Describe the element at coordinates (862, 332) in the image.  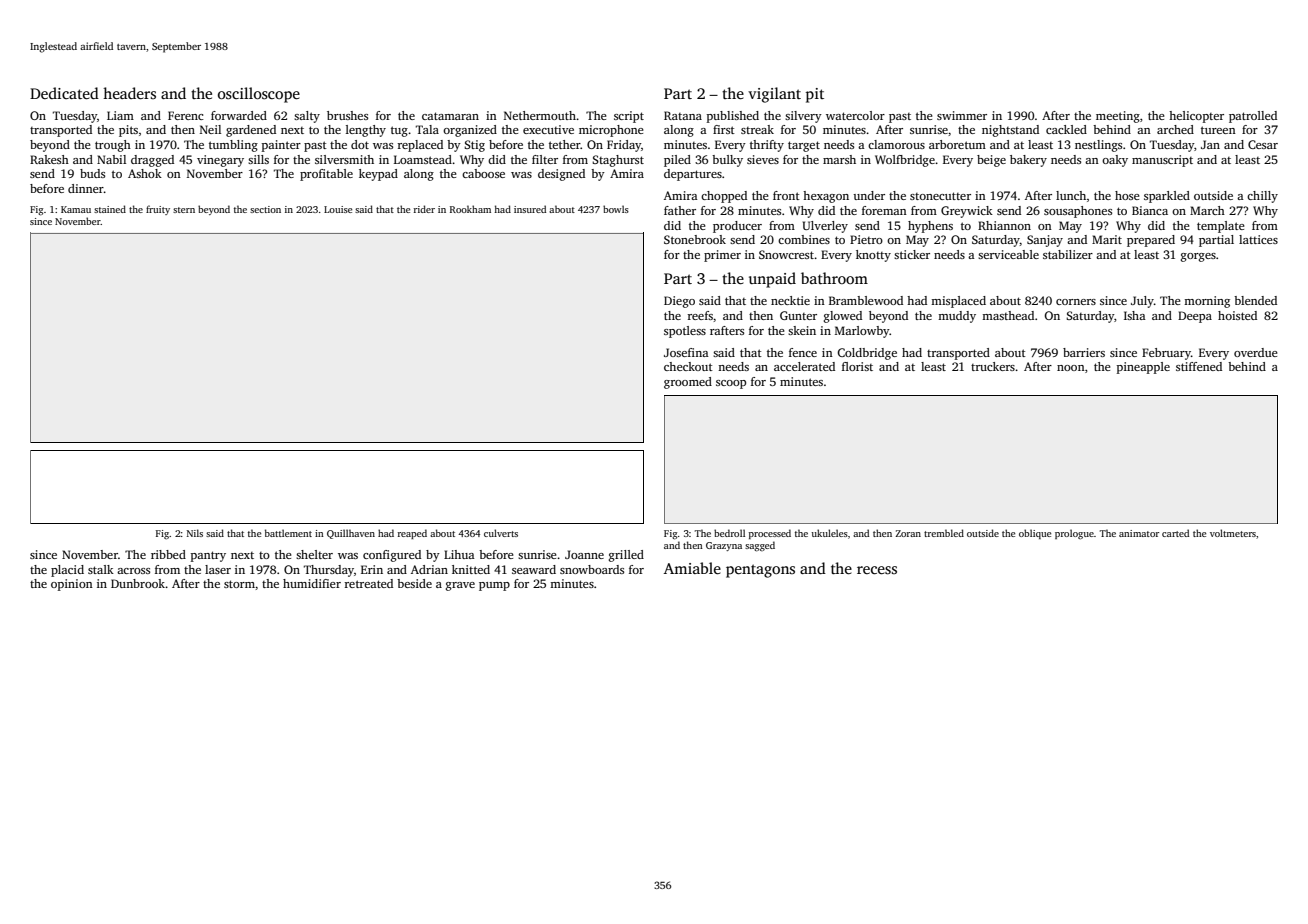
I see `Marlowby` at that location.
